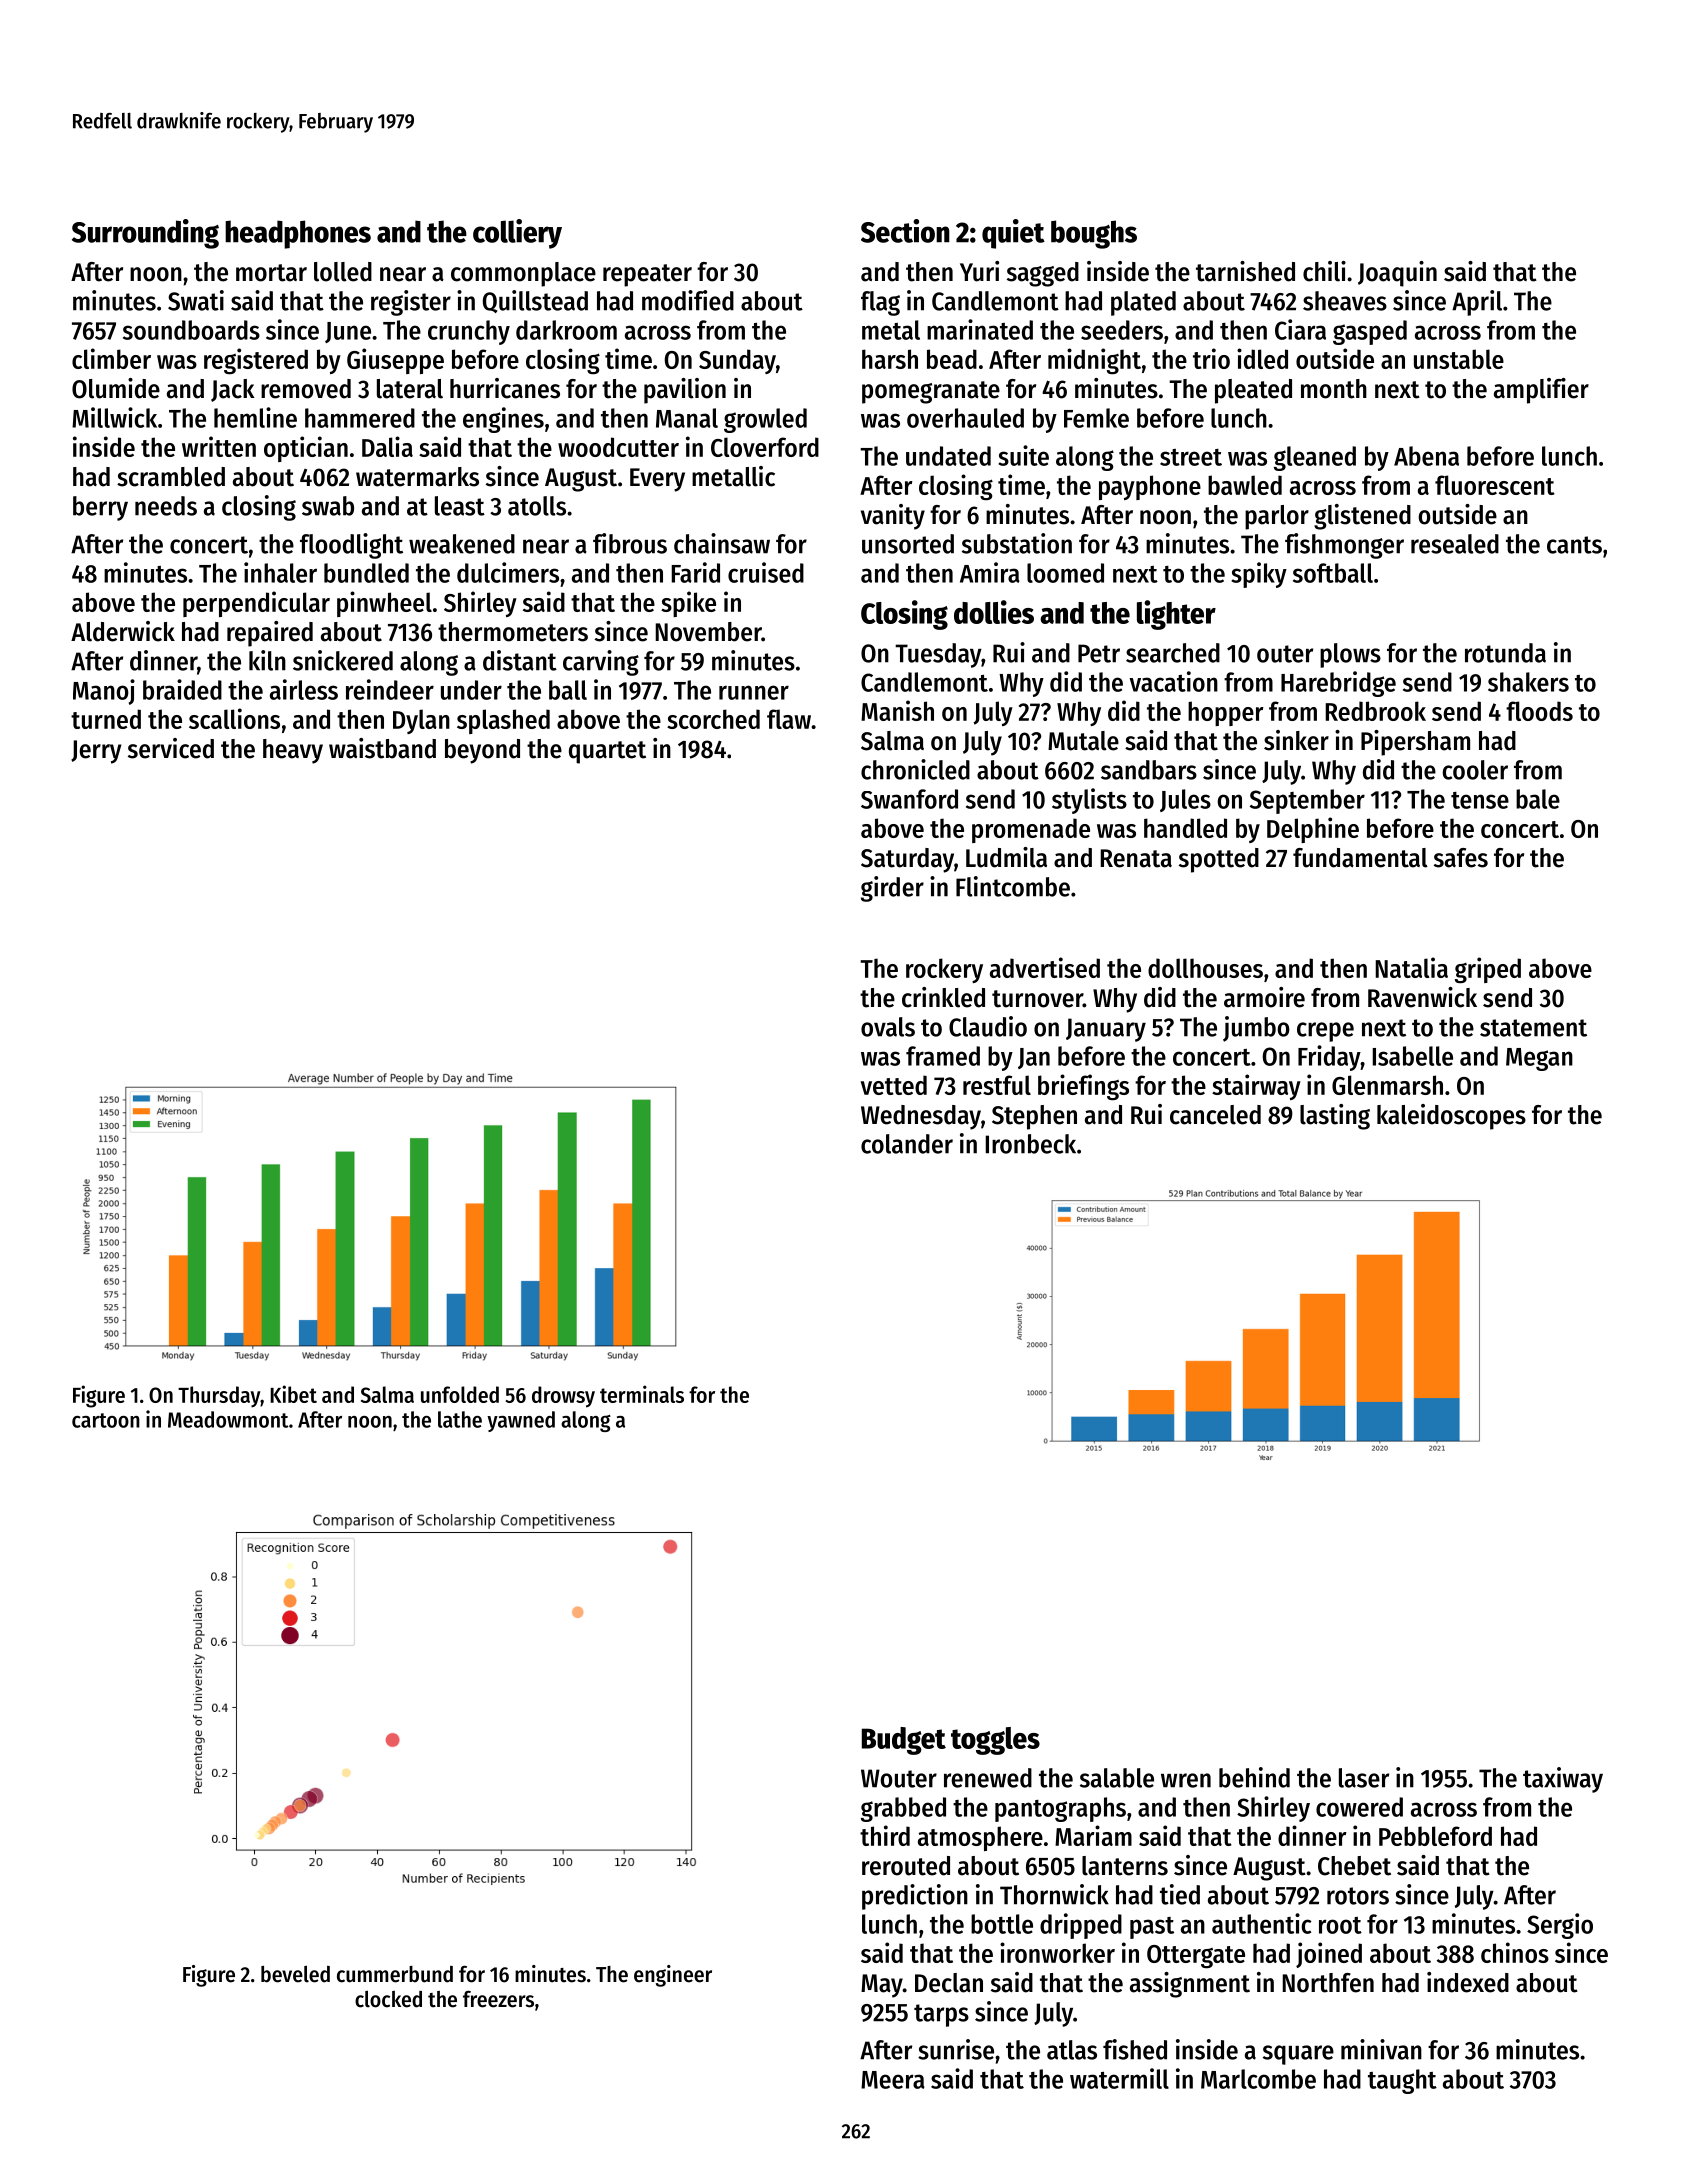  What do you see at coordinates (1397, 274) in the page?
I see `Joaquin` at bounding box center [1397, 274].
